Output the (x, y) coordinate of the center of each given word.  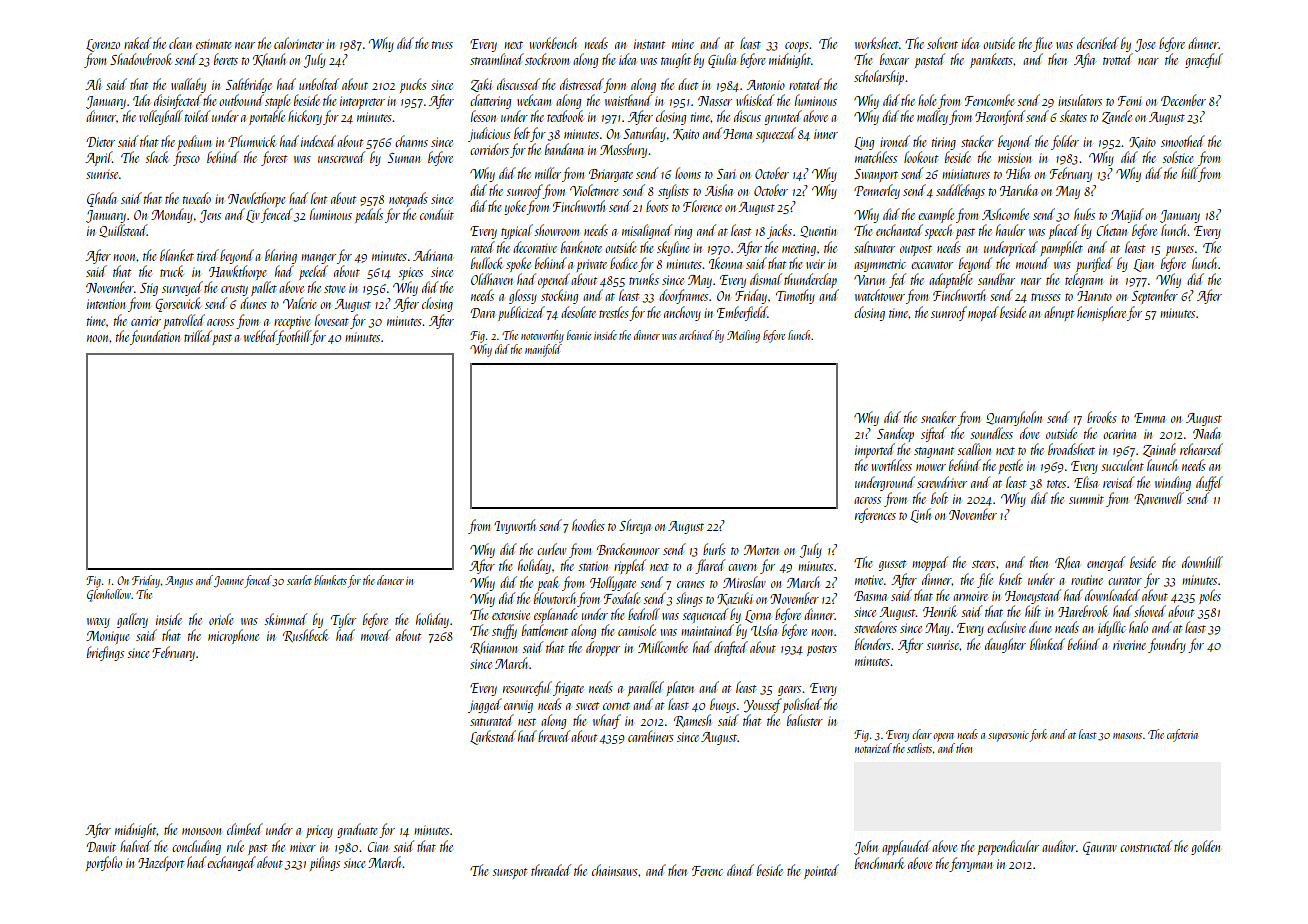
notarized (873, 748)
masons (1127, 736)
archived (696, 335)
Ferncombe (990, 100)
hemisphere (1101, 313)
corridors (489, 149)
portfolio (104, 863)
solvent (942, 43)
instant (649, 44)
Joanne (229, 582)
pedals (369, 215)
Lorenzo (103, 45)
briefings (105, 653)
